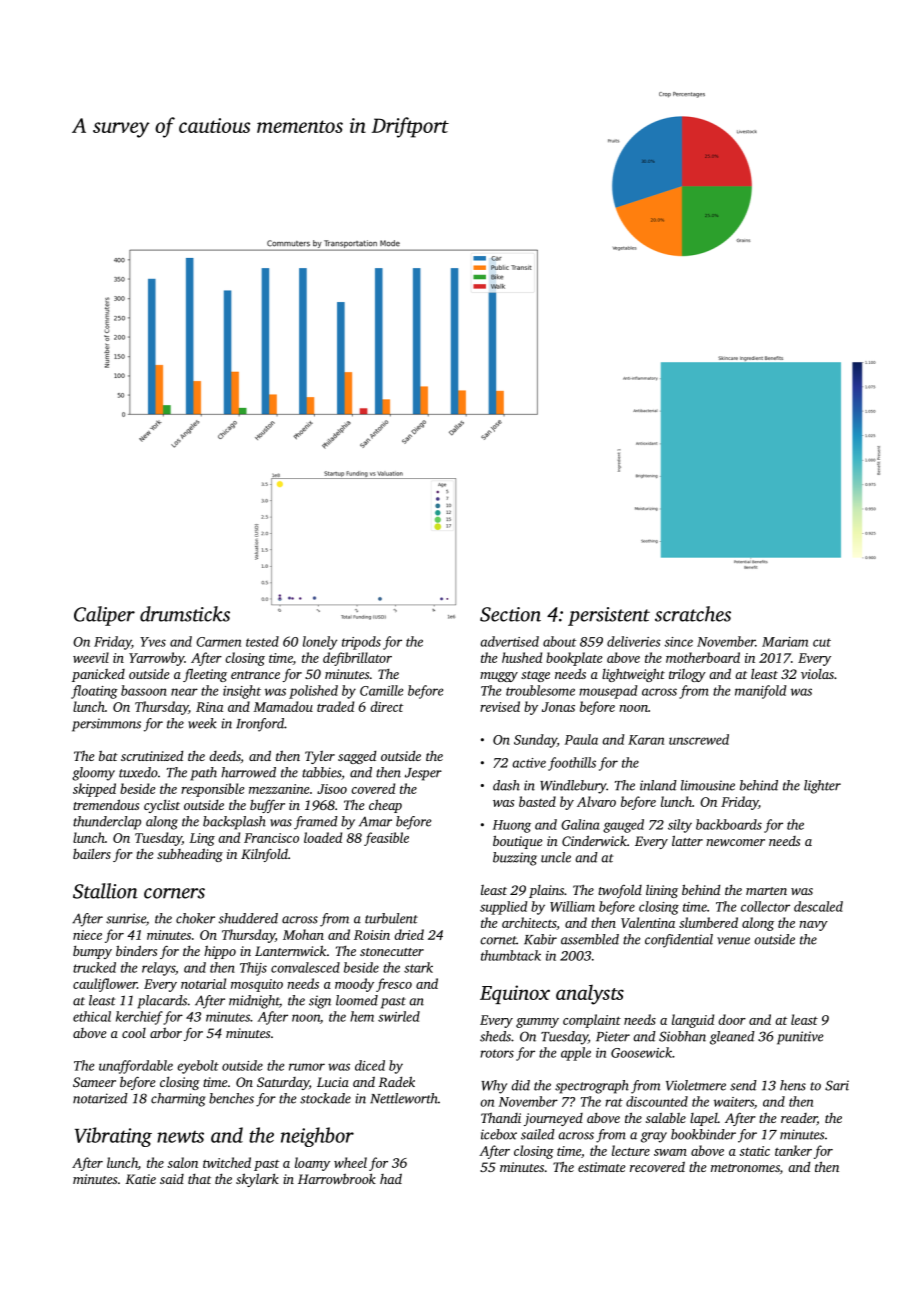 The height and width of the document is (1308, 924). What do you see at coordinates (556, 857) in the document?
I see `uncle` at bounding box center [556, 857].
